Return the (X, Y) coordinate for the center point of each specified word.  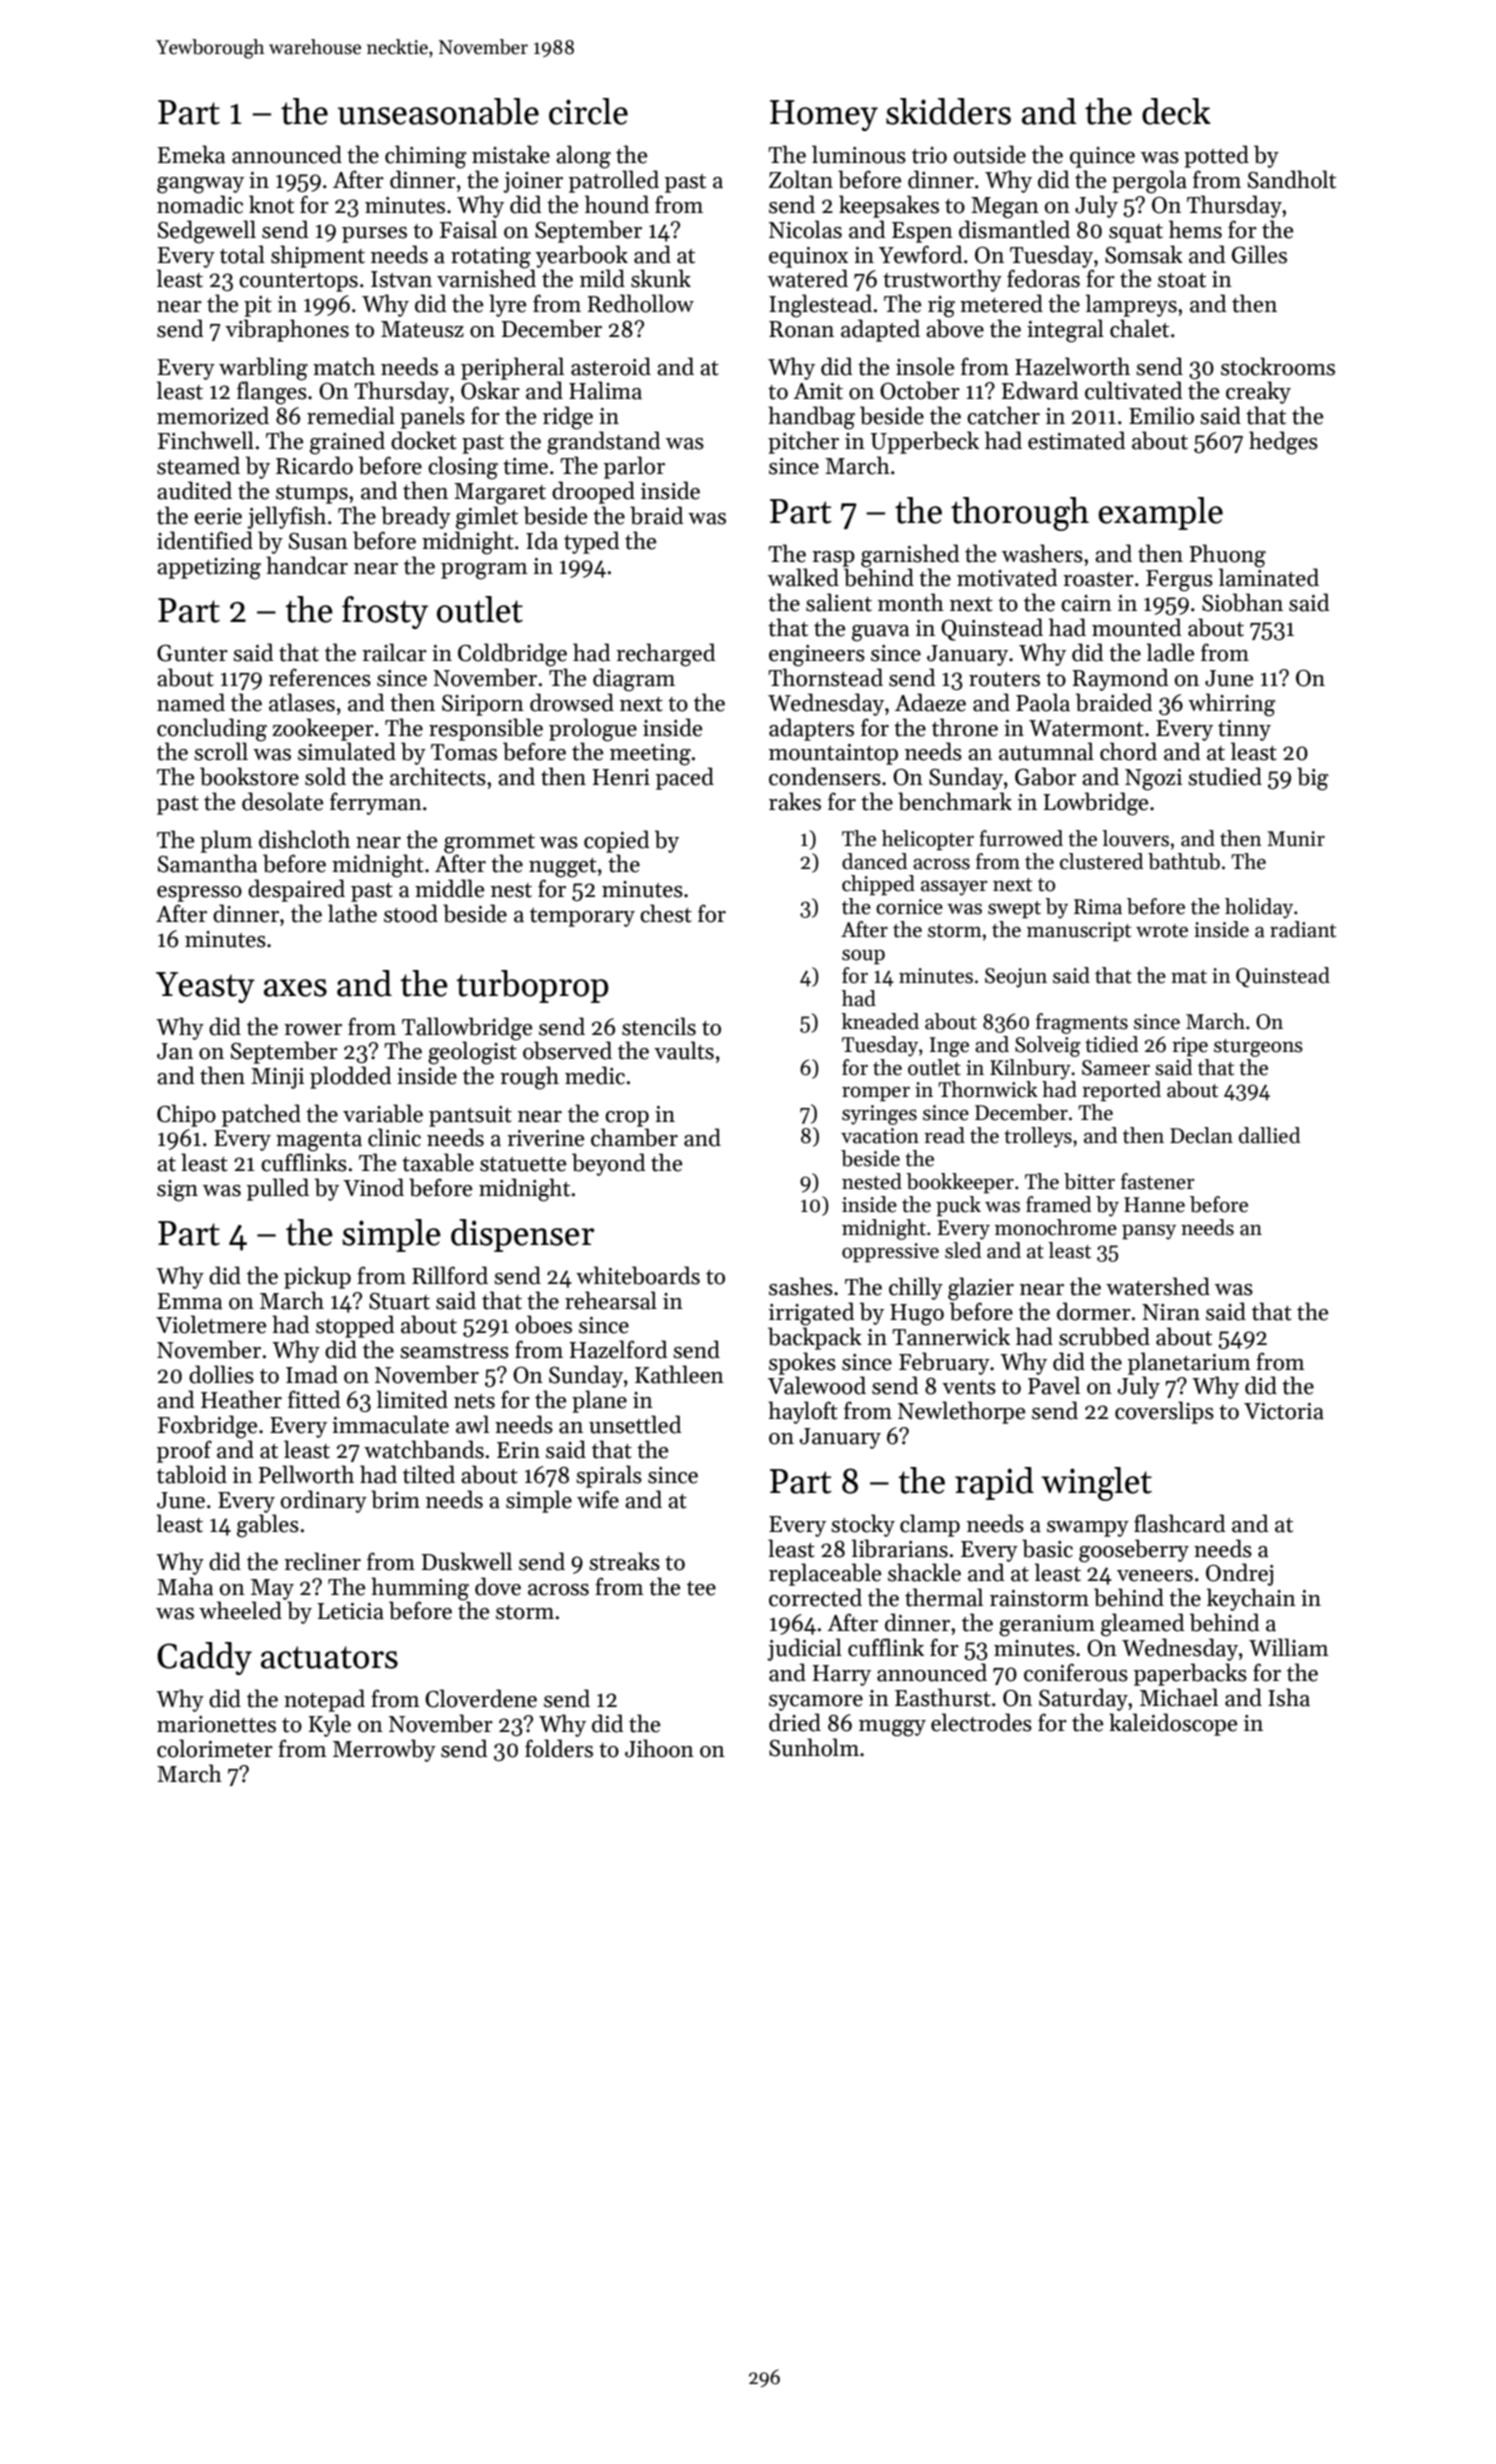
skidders (948, 111)
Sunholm (814, 1747)
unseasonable (438, 111)
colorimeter (215, 1748)
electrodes (981, 1722)
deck (1176, 111)
